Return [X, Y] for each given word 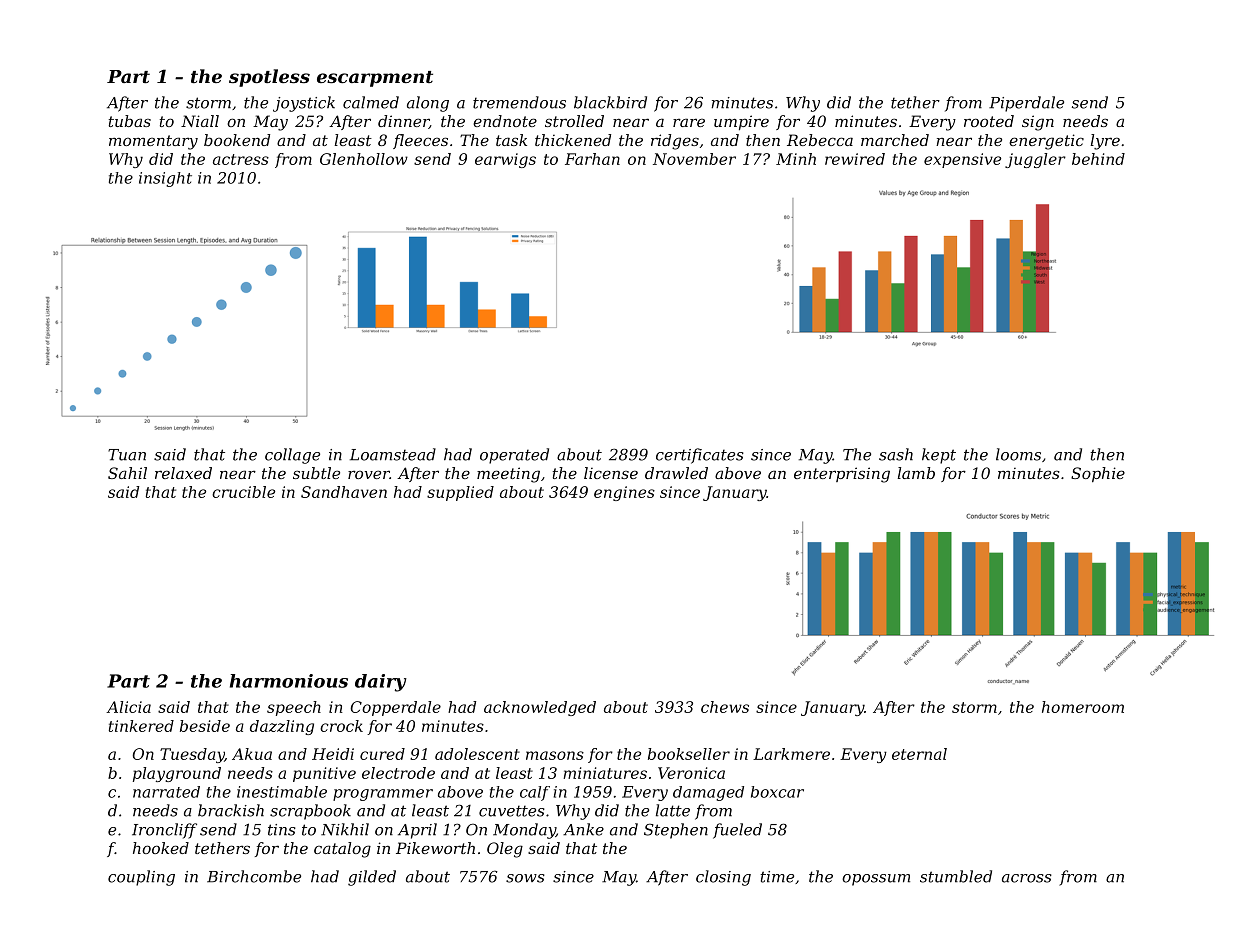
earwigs [505, 160]
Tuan [127, 455]
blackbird [610, 102]
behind [1098, 159]
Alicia [128, 707]
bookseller [689, 754]
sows [525, 878]
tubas [130, 121]
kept [939, 456]
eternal [919, 754]
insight [165, 179]
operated [514, 456]
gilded [372, 878]
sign [1038, 123]
